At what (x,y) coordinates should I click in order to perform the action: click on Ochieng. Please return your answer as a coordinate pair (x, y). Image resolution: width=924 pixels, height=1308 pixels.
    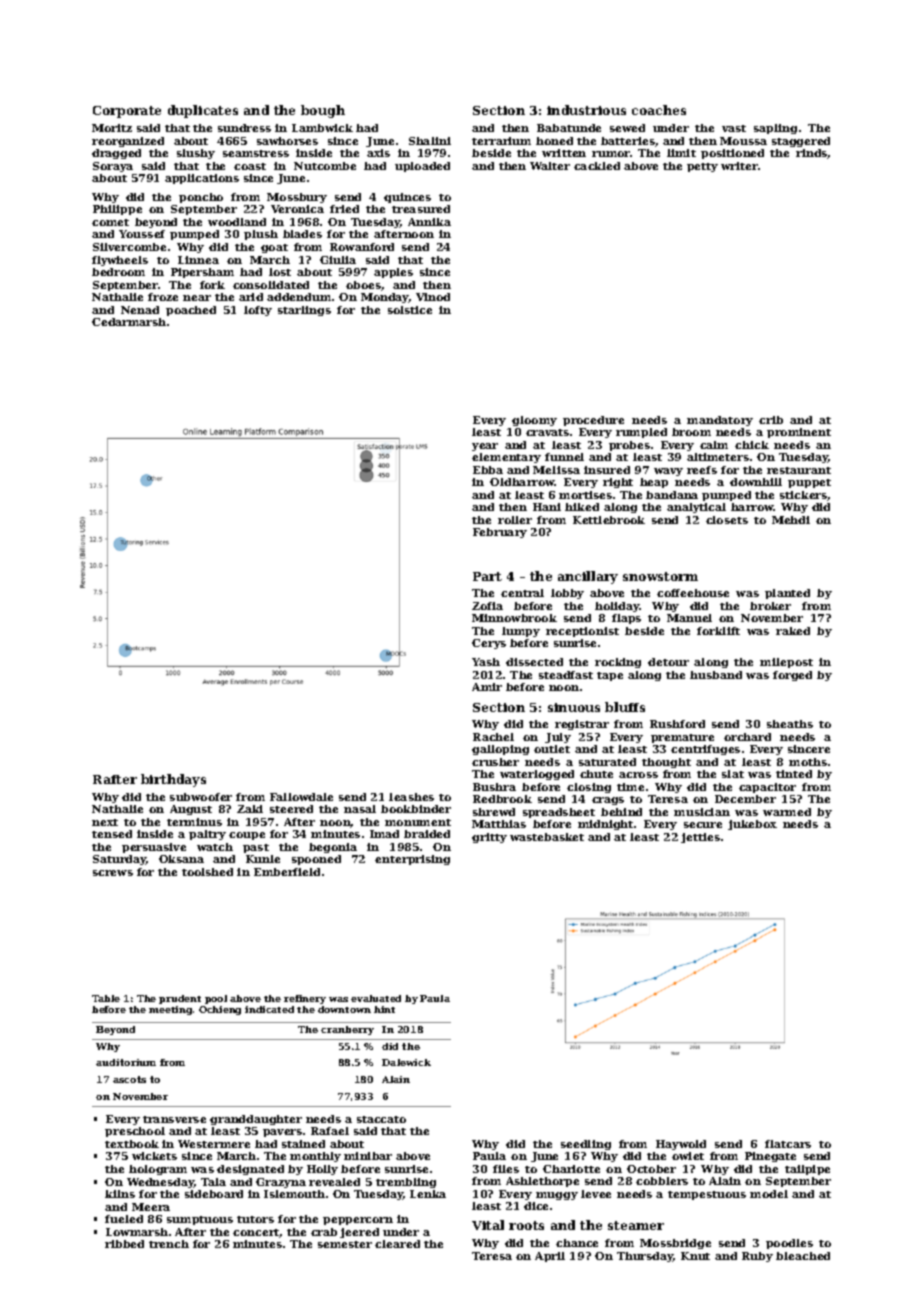
    Looking at the image, I should click on (220, 1010).
